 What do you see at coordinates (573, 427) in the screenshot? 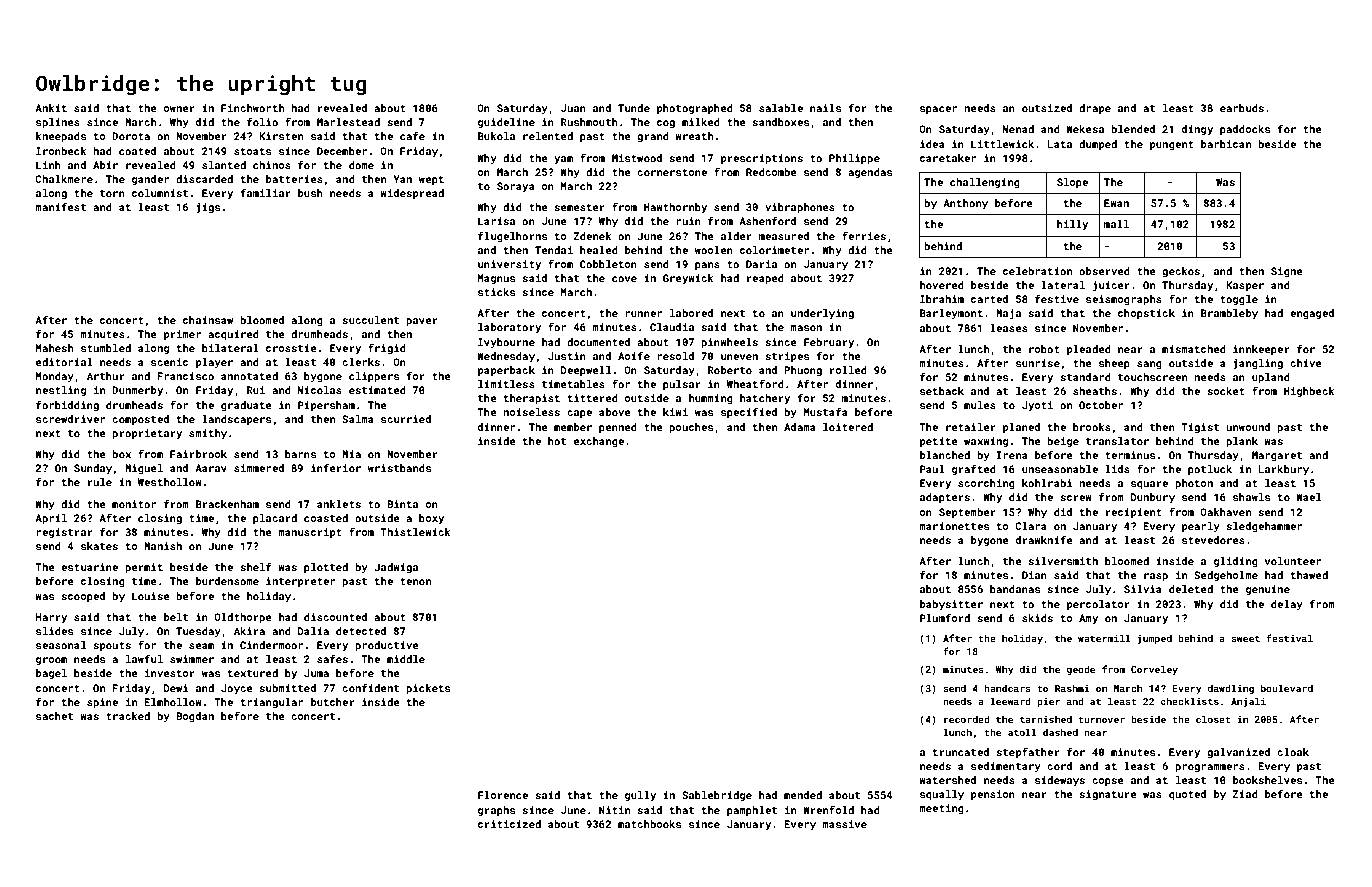
I see `member` at bounding box center [573, 427].
